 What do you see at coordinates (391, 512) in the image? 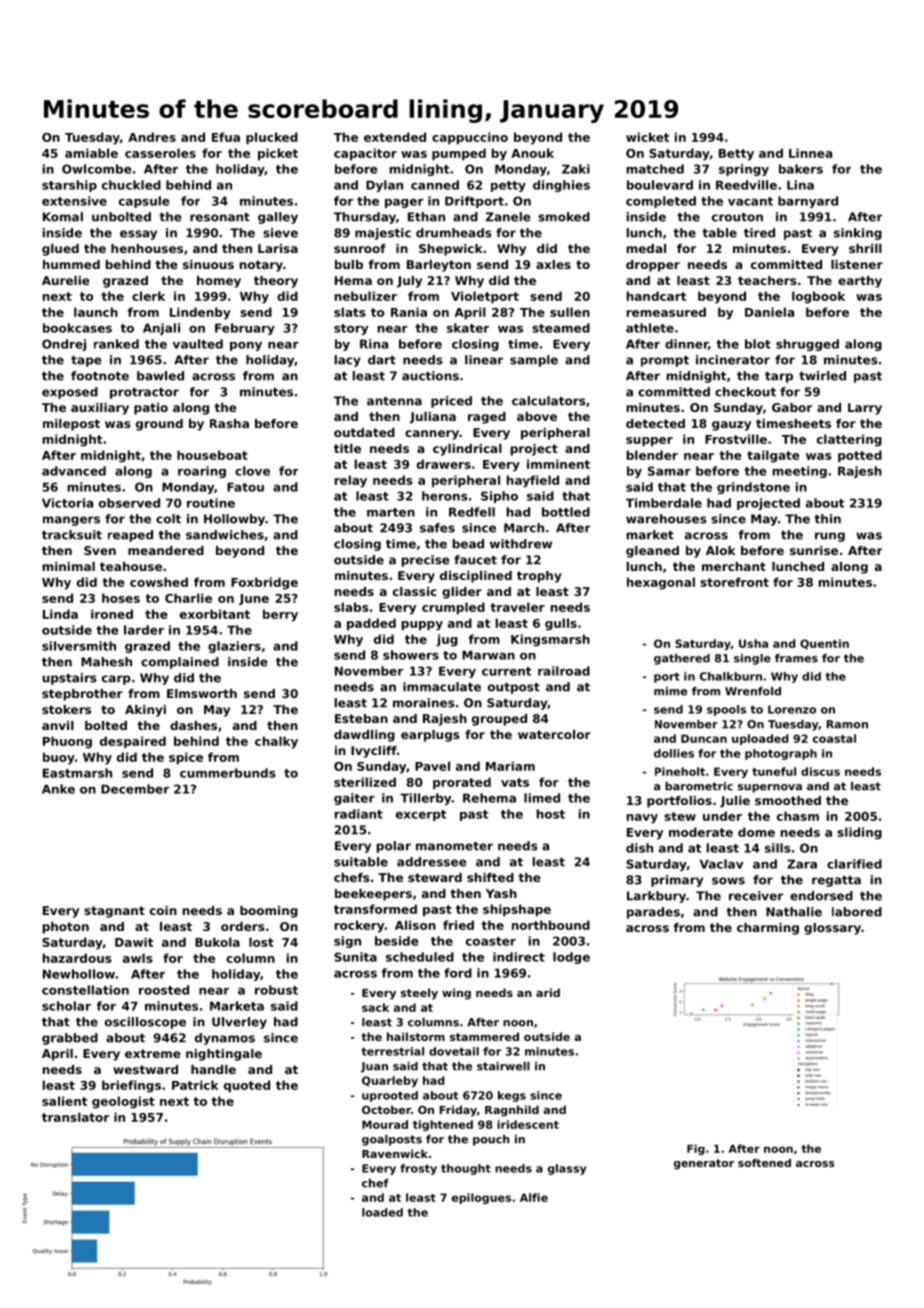
I see `marten` at bounding box center [391, 512].
